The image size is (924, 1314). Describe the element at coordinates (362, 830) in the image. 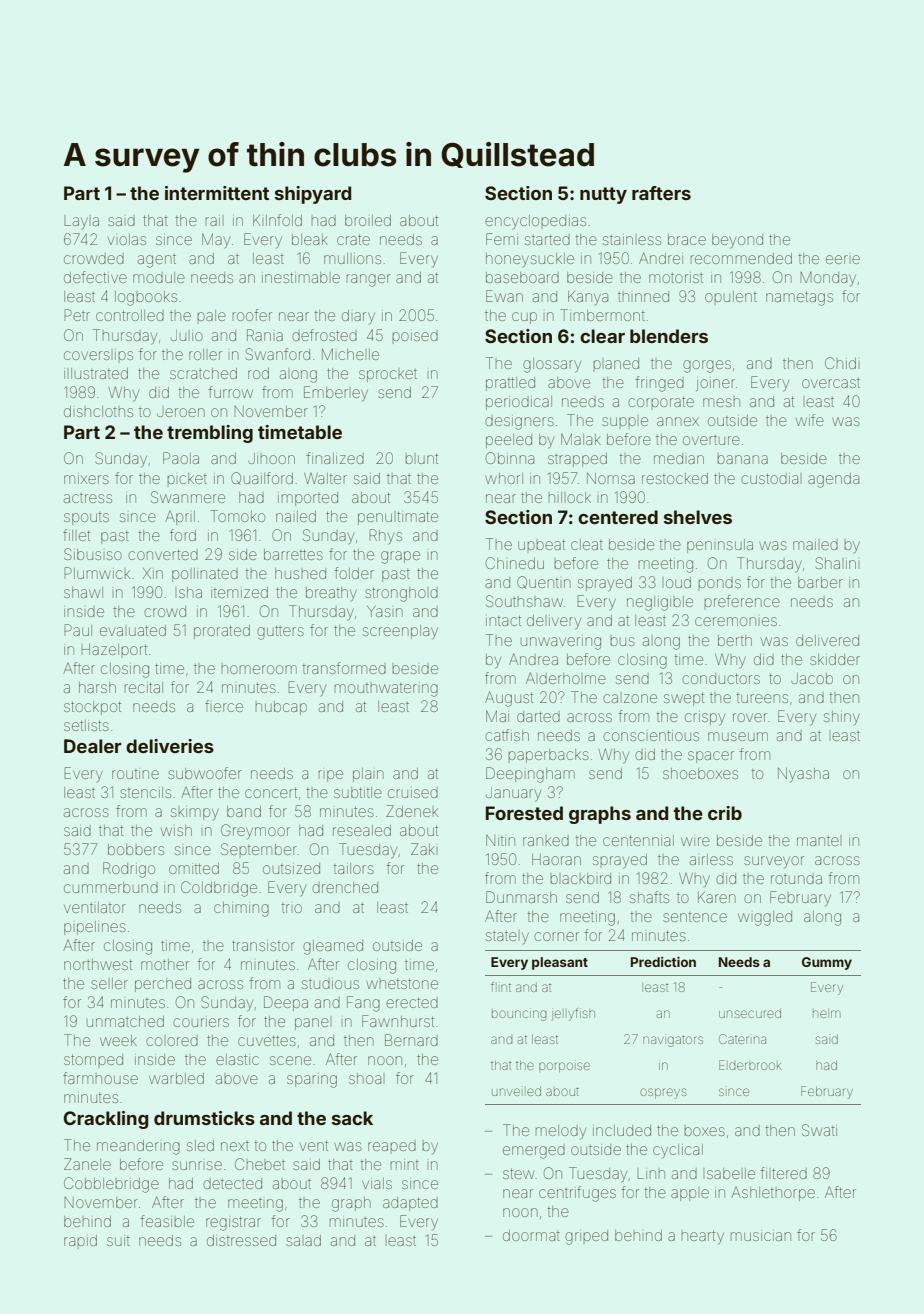

I see `resealed` at that location.
